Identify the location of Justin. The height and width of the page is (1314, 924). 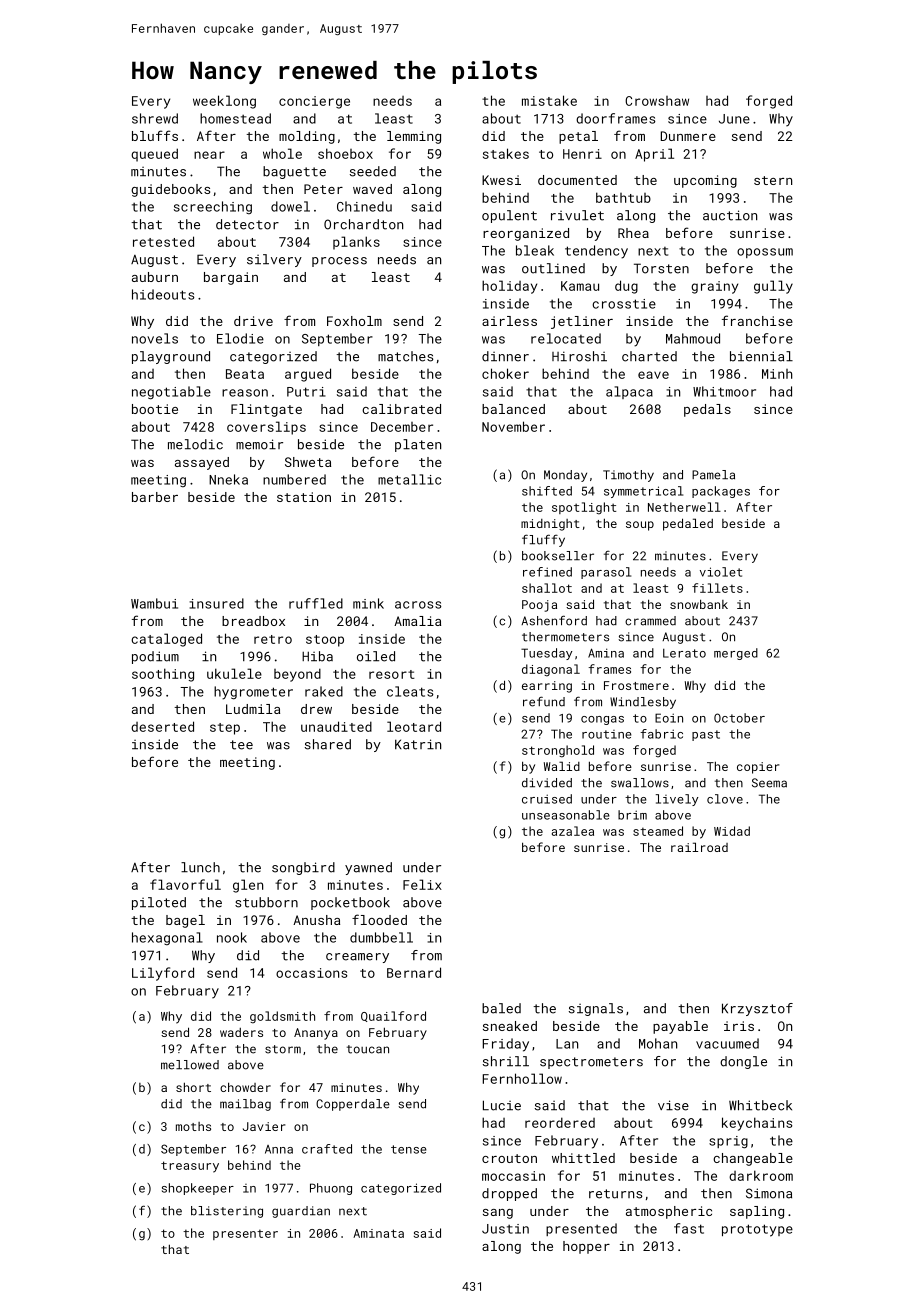
(505, 1229).
